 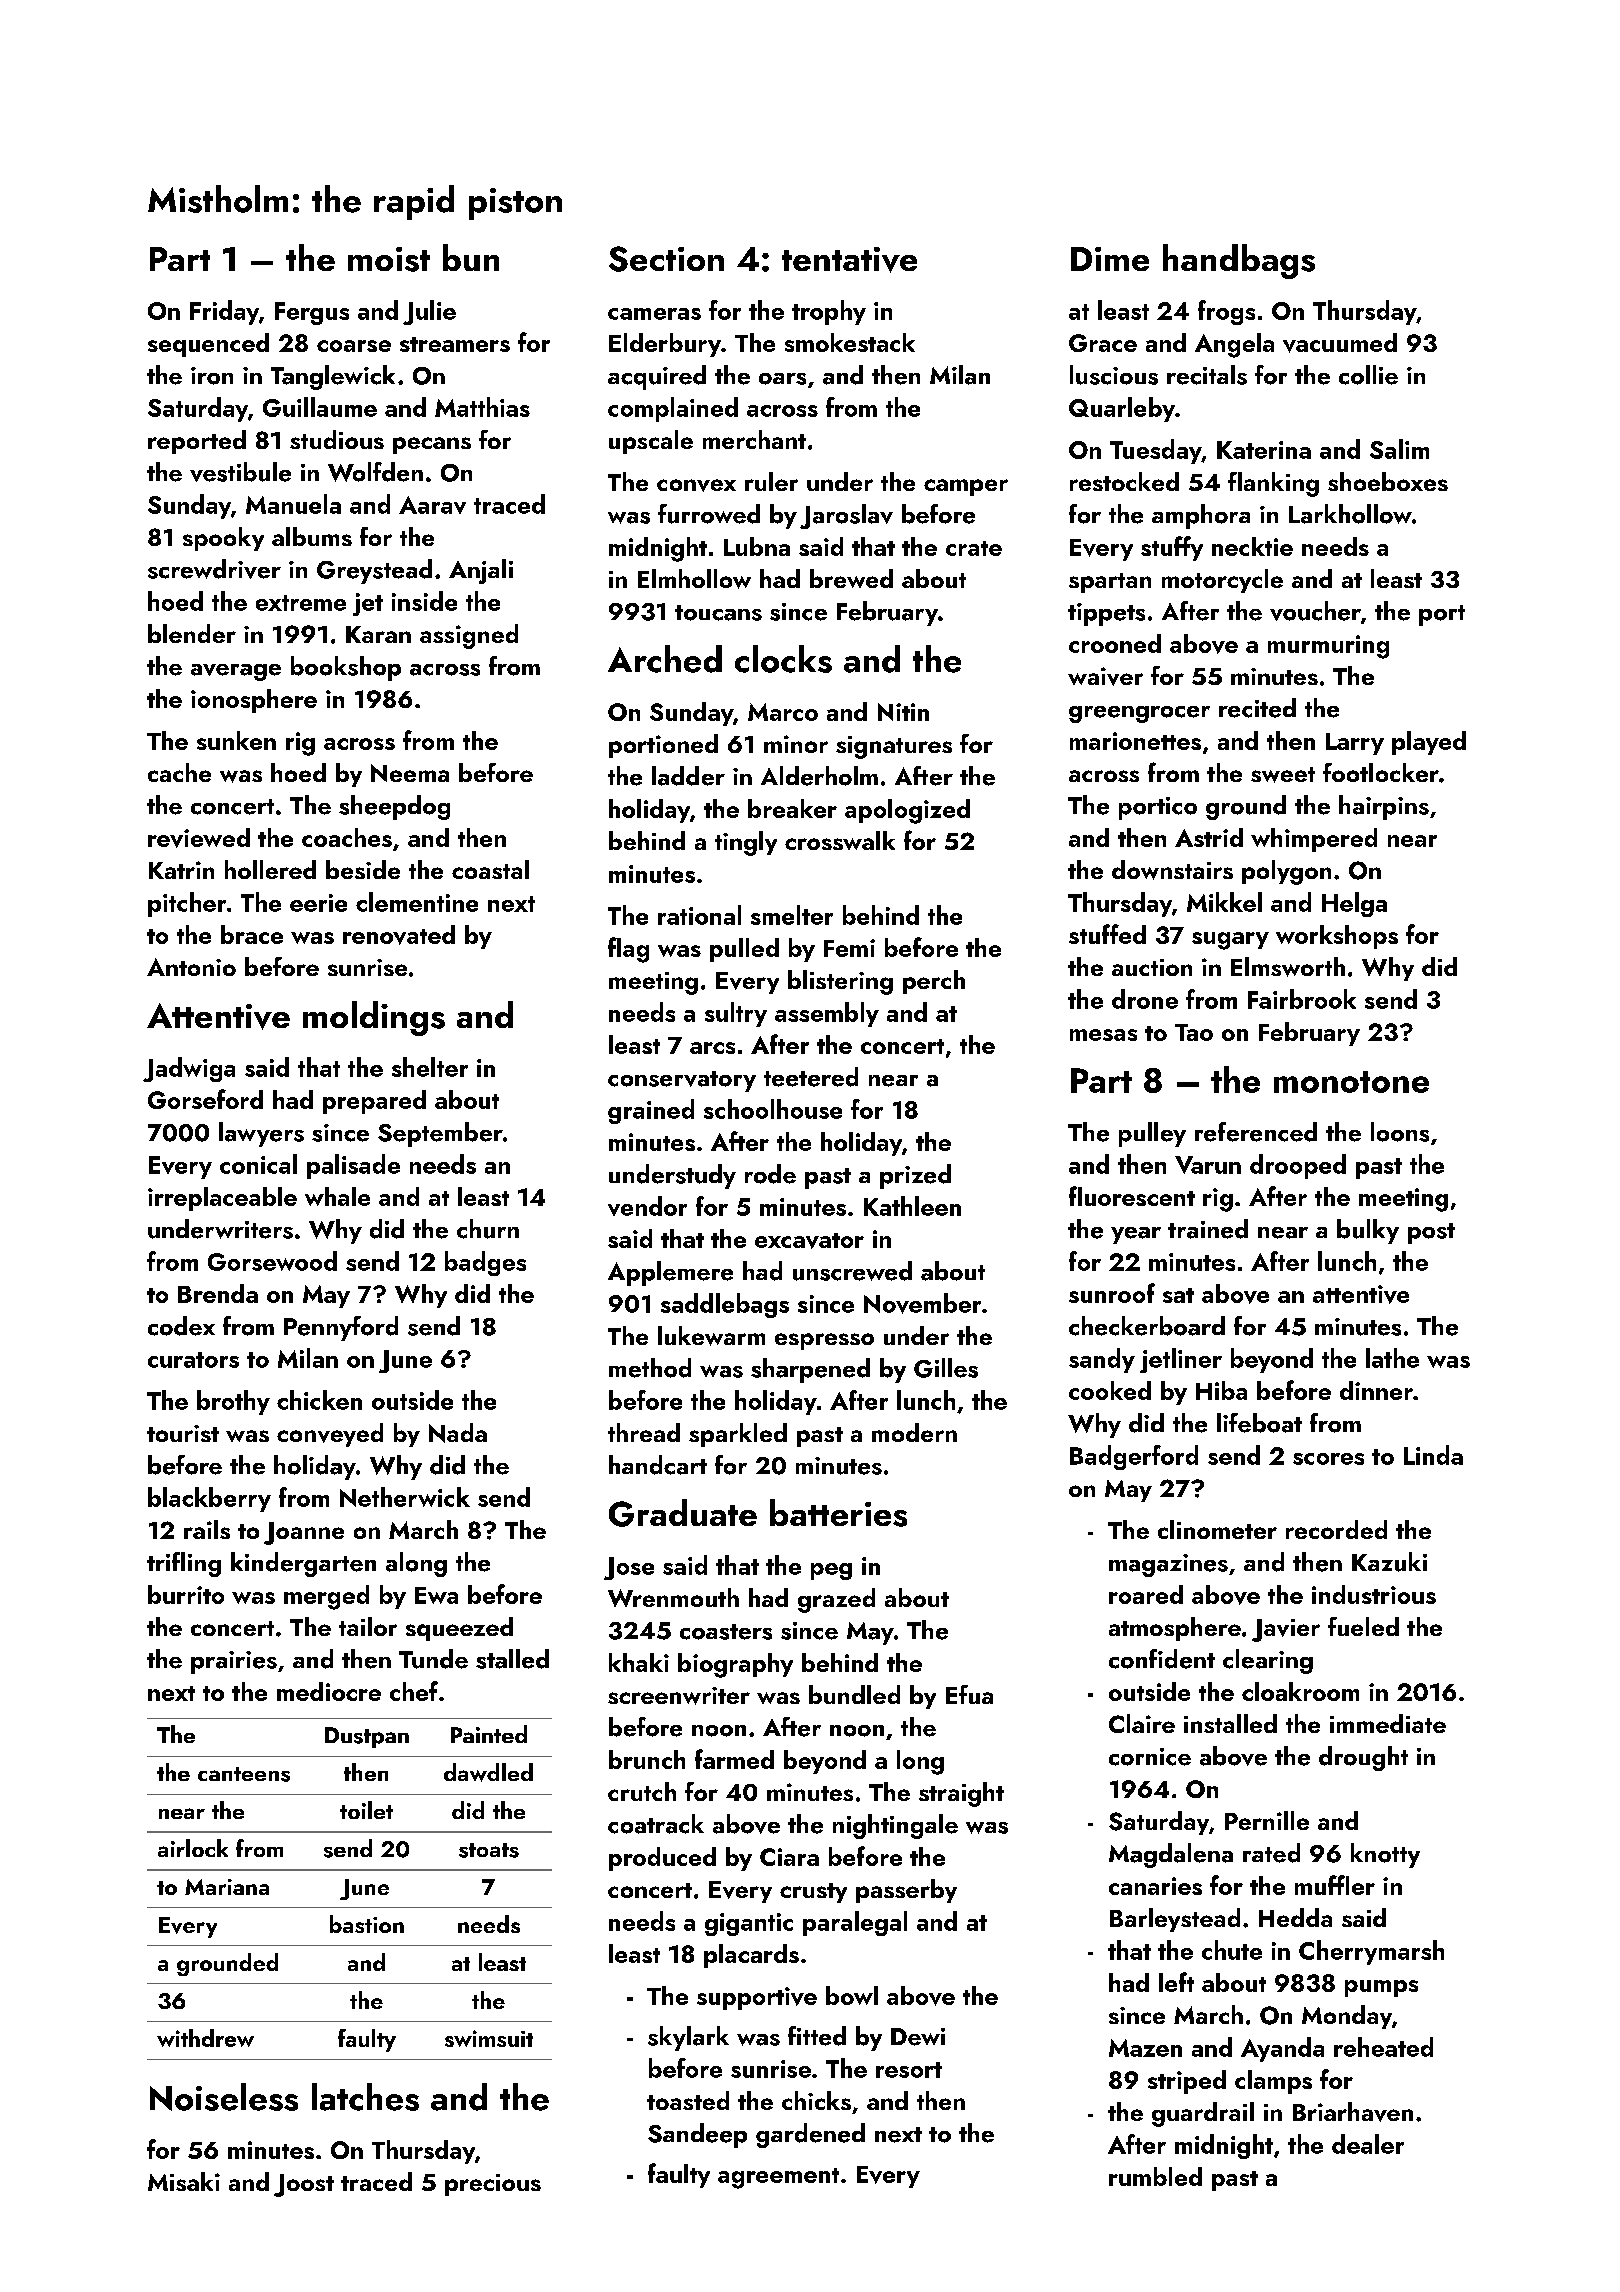 I want to click on necktie, so click(x=1252, y=546).
